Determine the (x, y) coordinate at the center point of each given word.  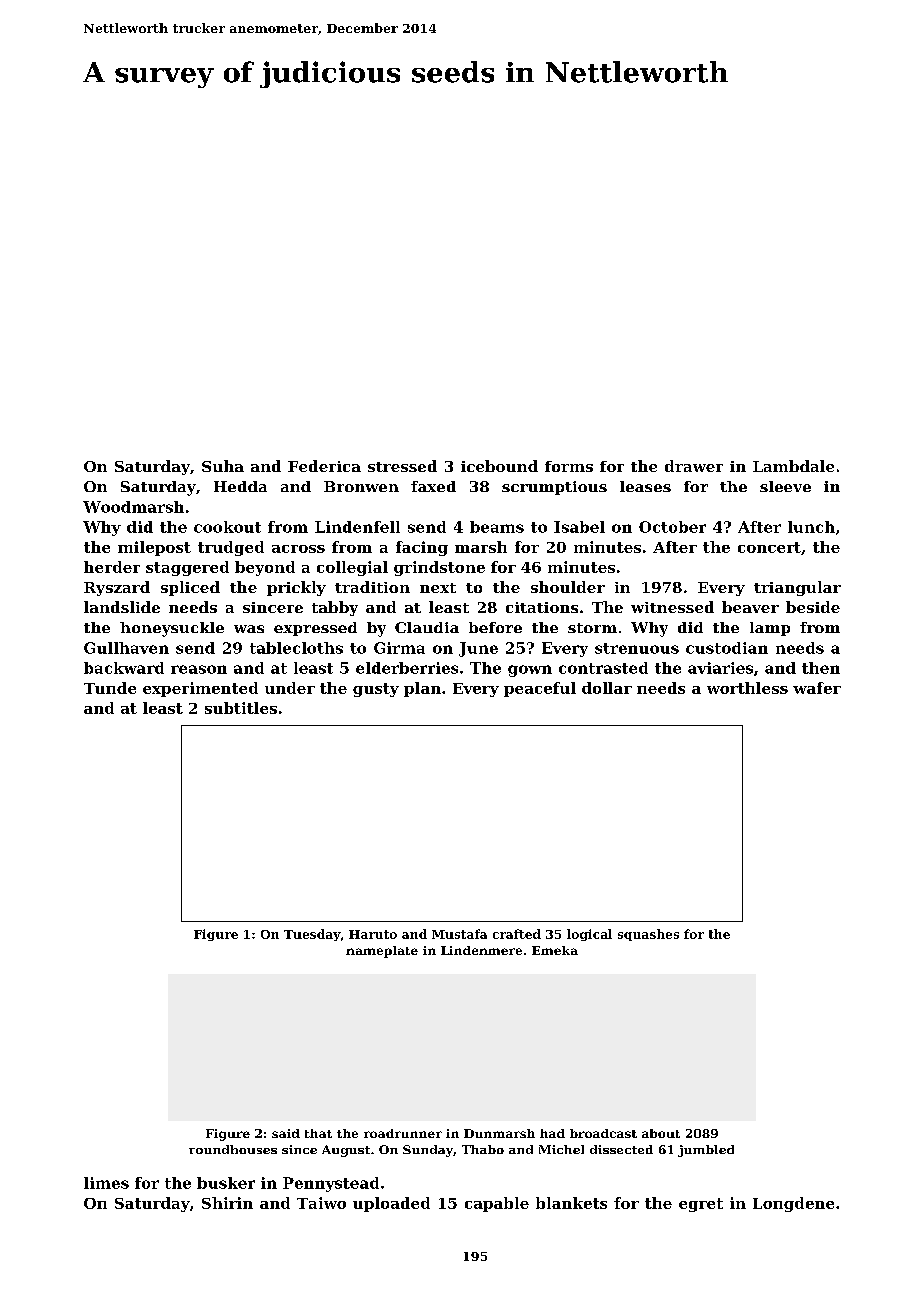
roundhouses (233, 1149)
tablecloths (296, 648)
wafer (817, 688)
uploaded (391, 1204)
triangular (797, 588)
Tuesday (312, 935)
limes (106, 1183)
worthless (747, 688)
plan (422, 689)
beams (497, 527)
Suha (223, 466)
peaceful (540, 689)
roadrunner (403, 1133)
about (661, 1133)
